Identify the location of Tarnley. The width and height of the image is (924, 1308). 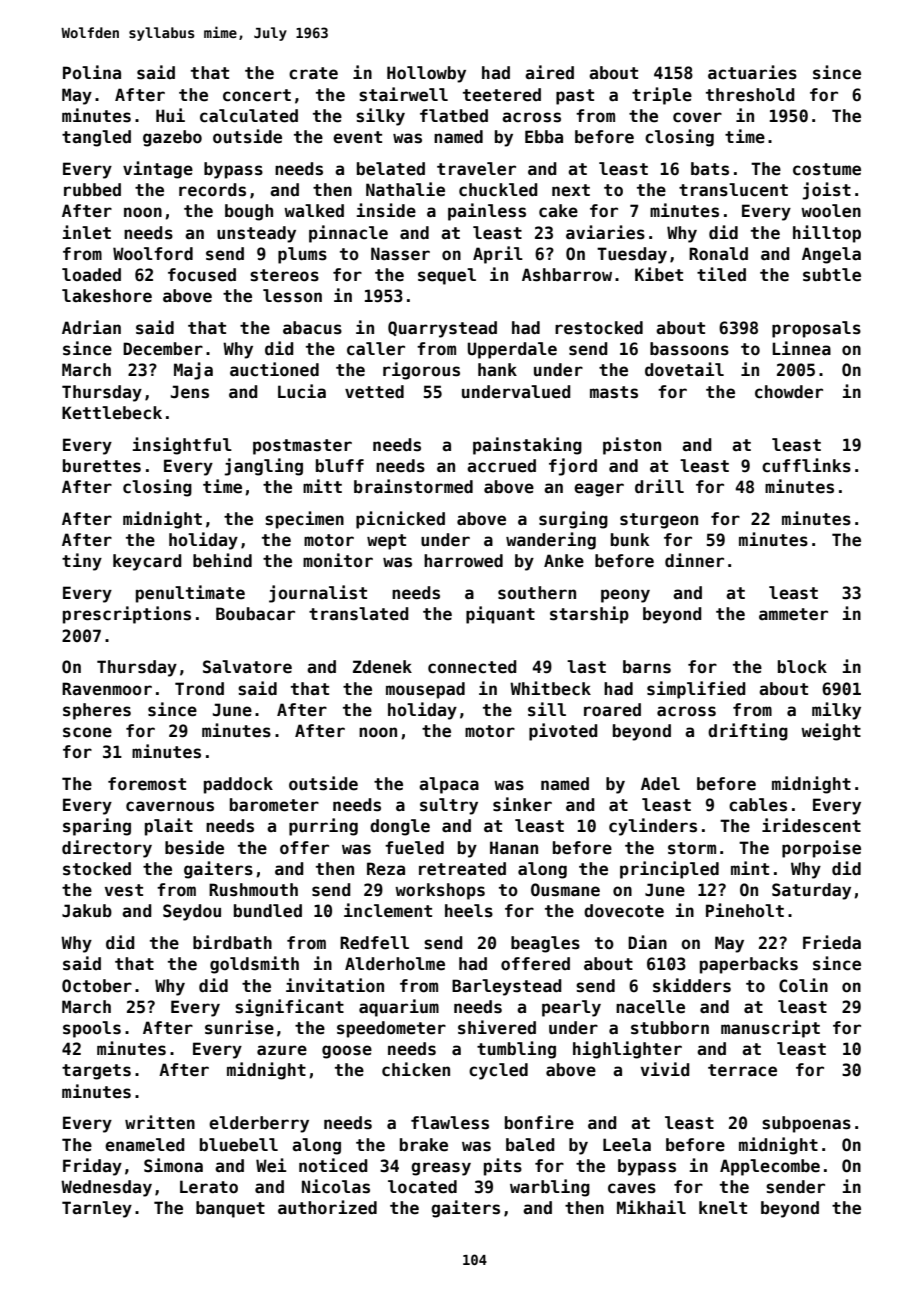
(97, 1209).
